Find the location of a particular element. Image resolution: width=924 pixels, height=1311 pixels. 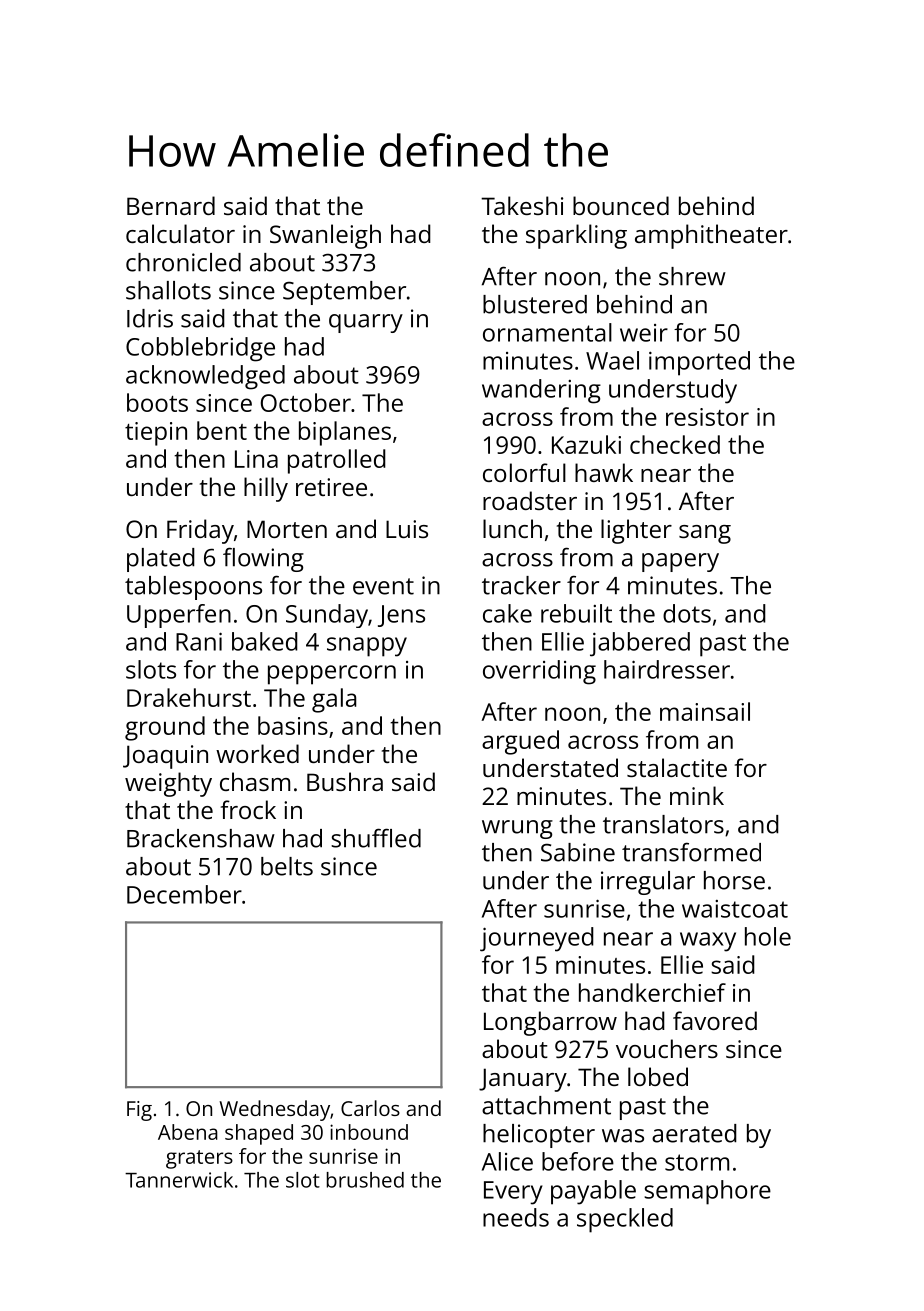

dots is located at coordinates (687, 613).
